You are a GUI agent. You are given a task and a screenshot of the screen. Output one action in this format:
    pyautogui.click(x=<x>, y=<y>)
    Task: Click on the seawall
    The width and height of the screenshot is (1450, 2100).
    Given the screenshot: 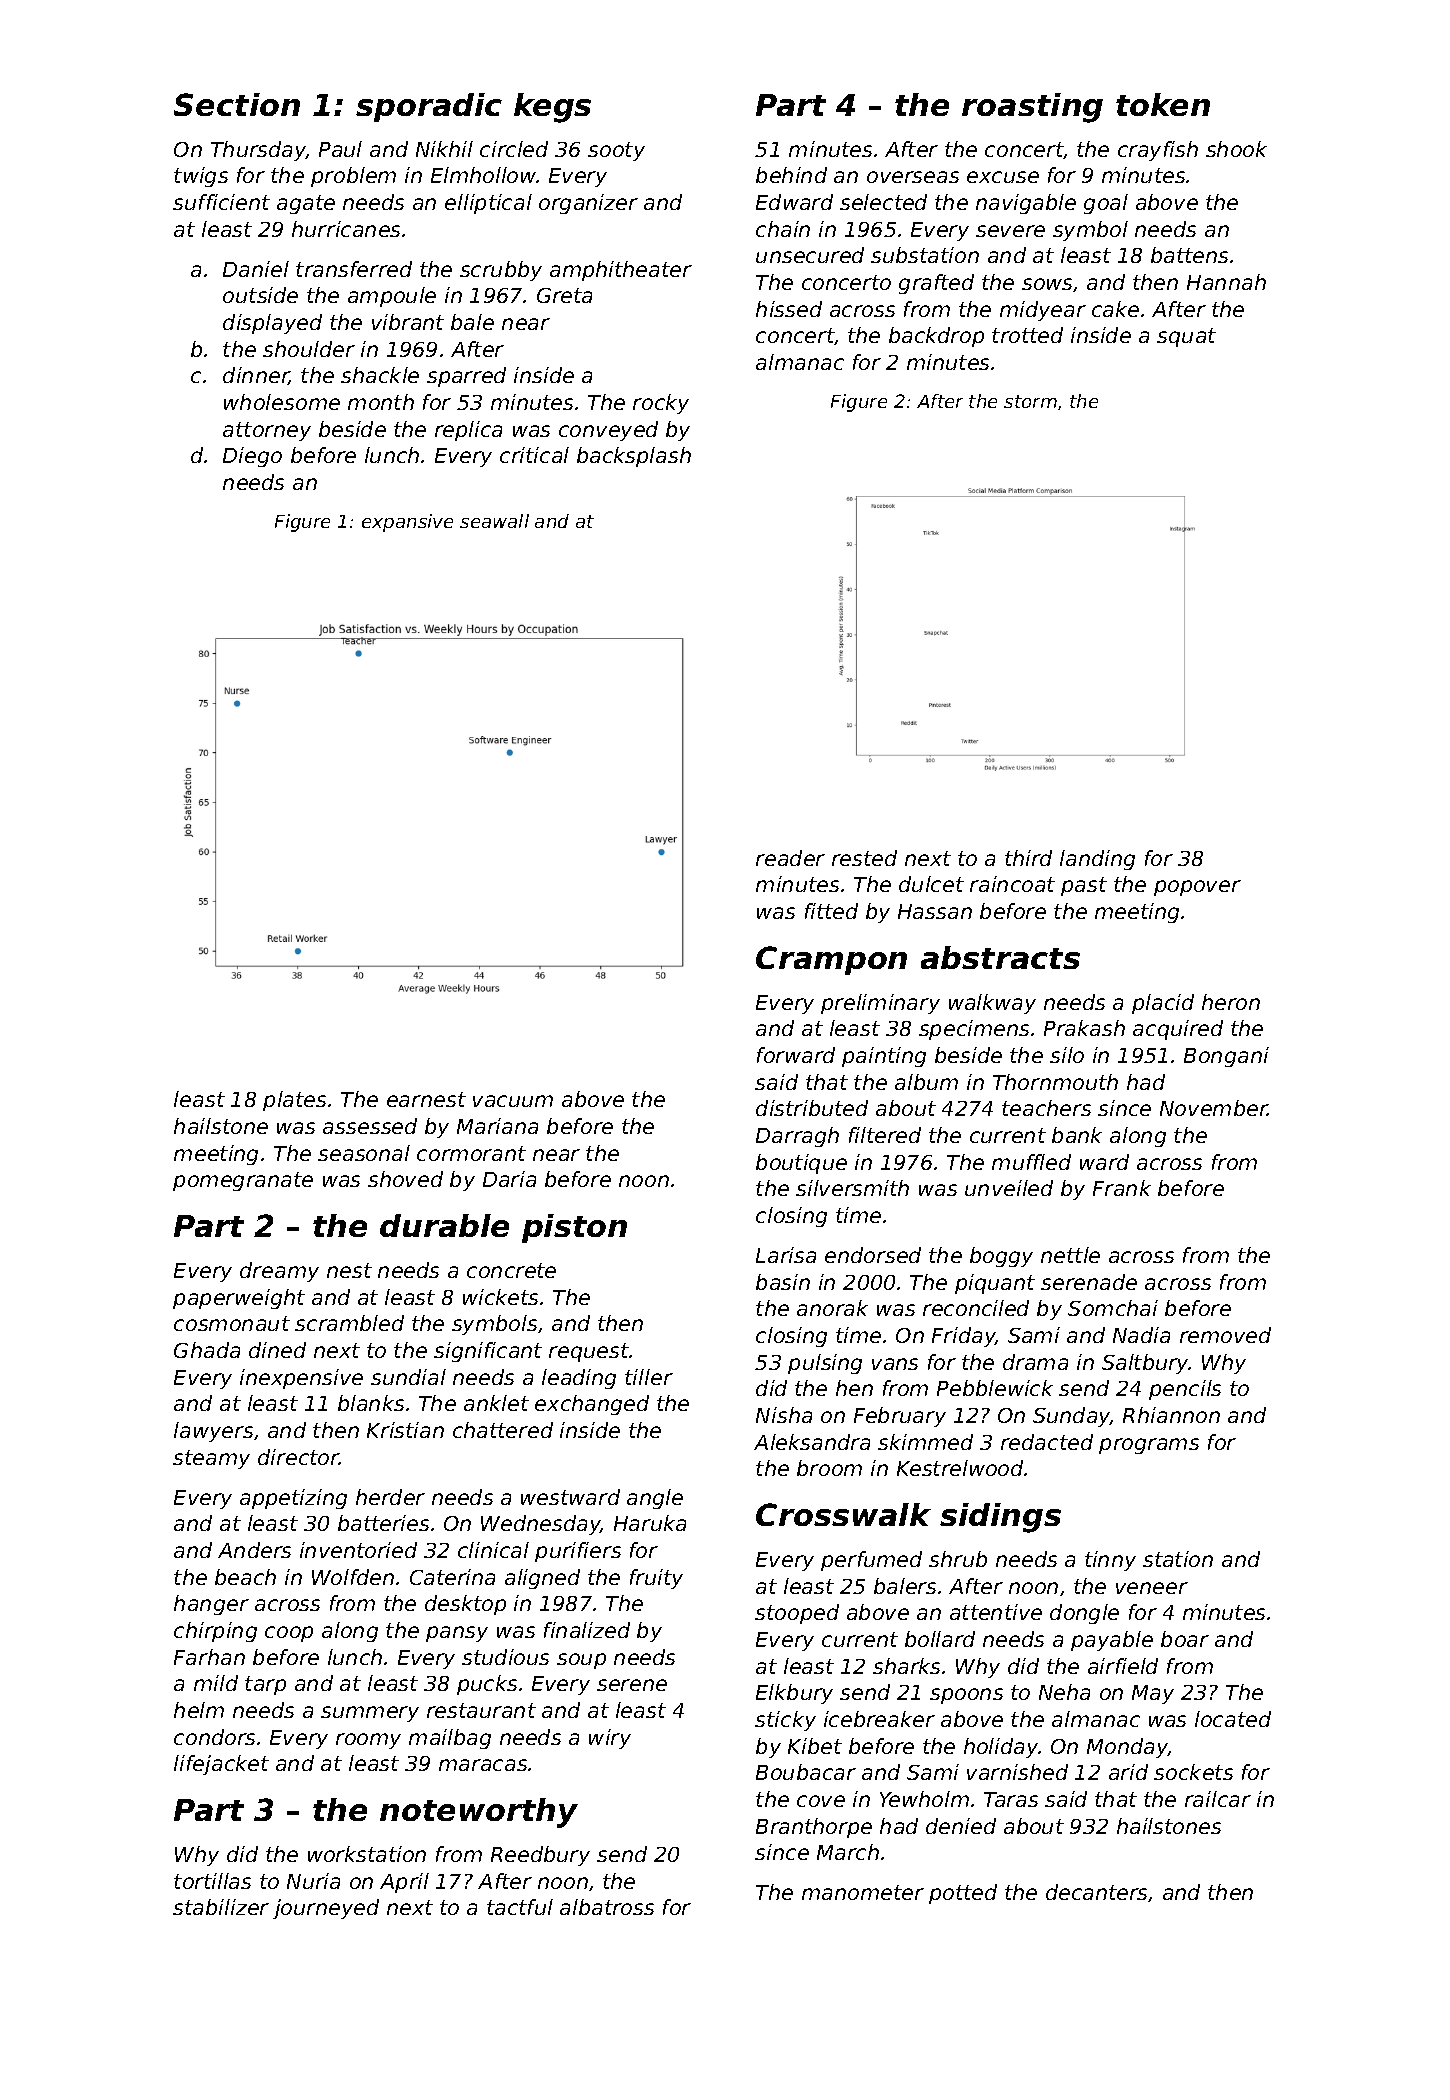 What is the action you would take?
    pyautogui.click(x=494, y=521)
